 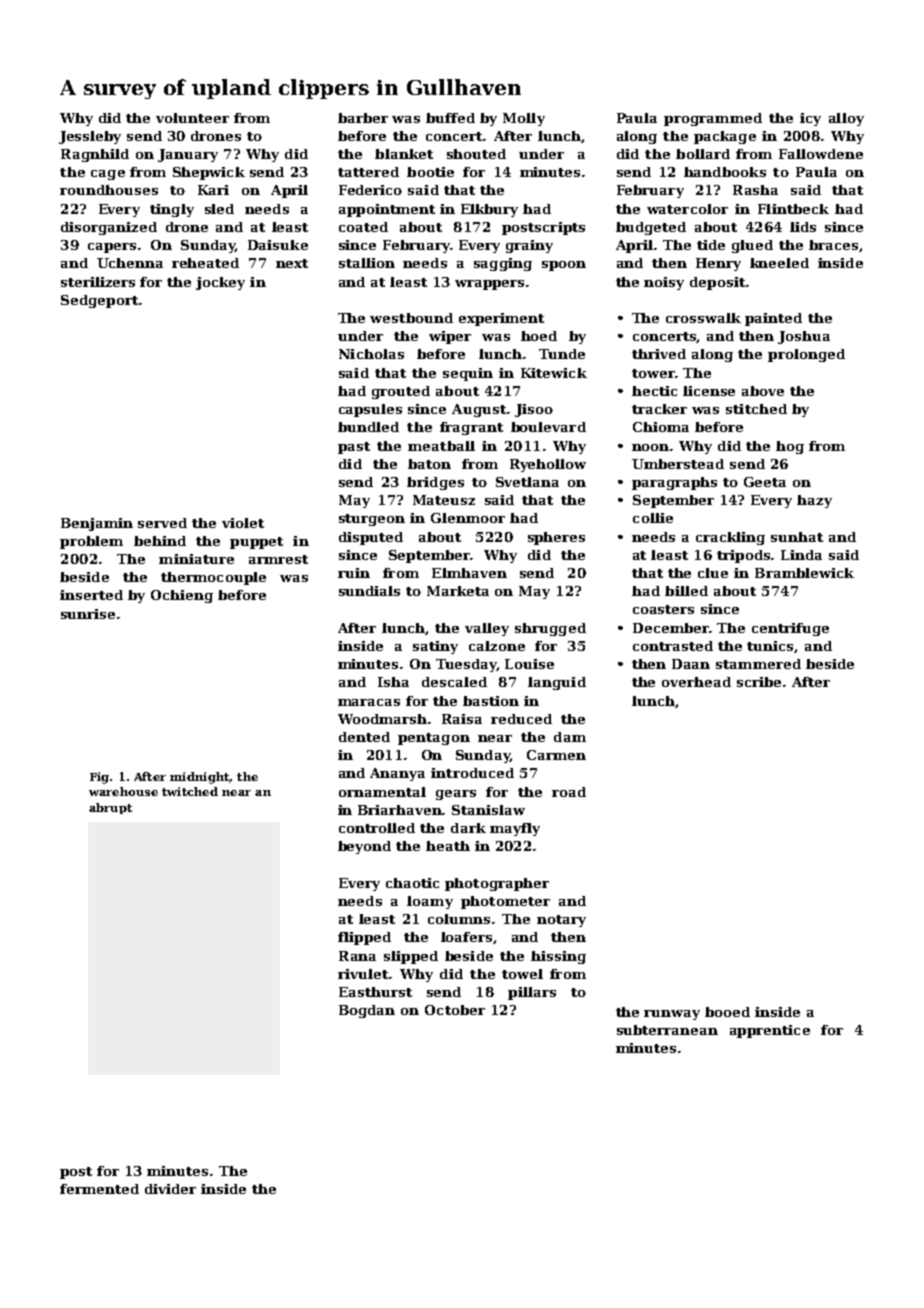 I want to click on overhead, so click(x=696, y=682).
